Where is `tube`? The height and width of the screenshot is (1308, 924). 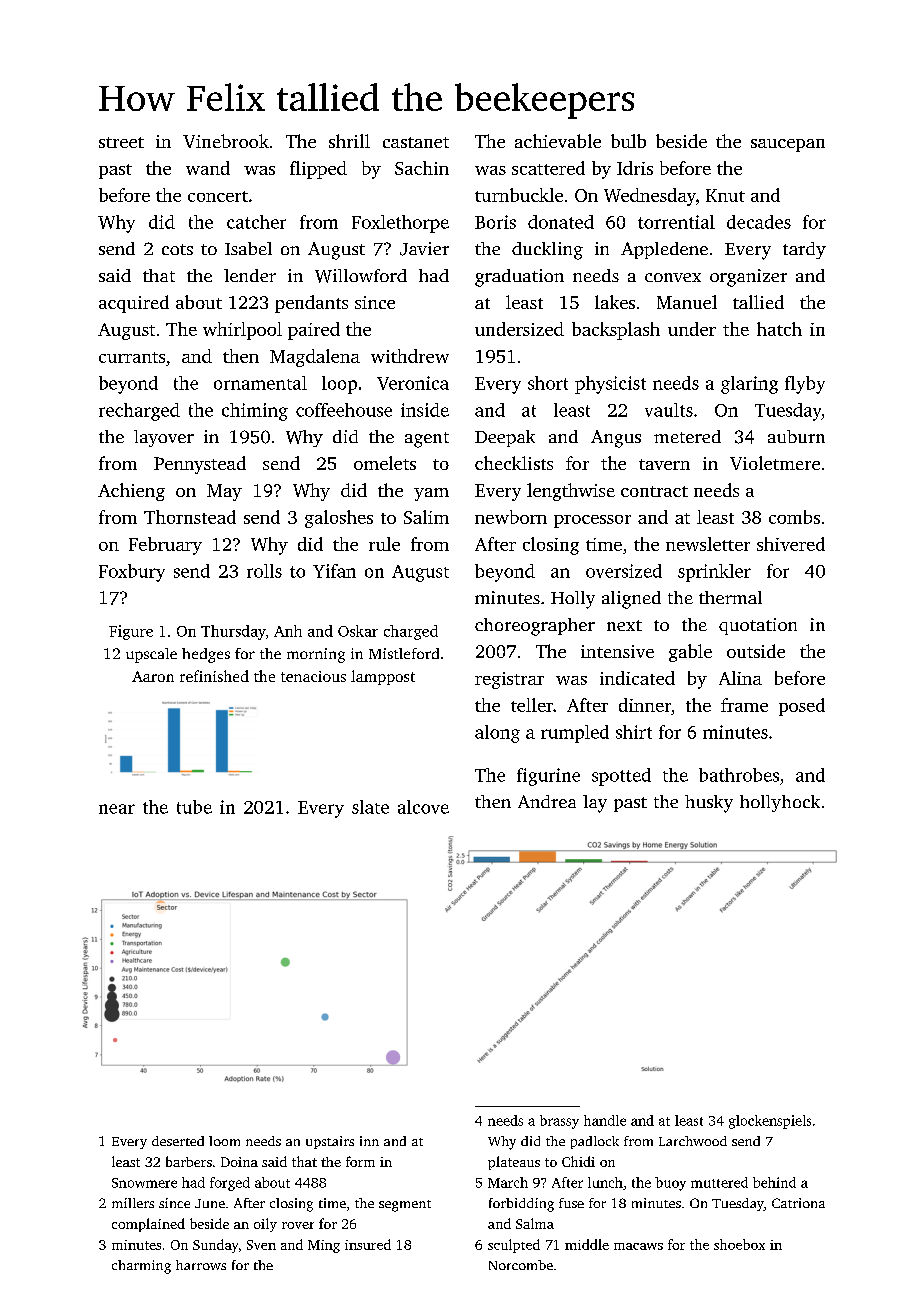
tube is located at coordinates (194, 807).
